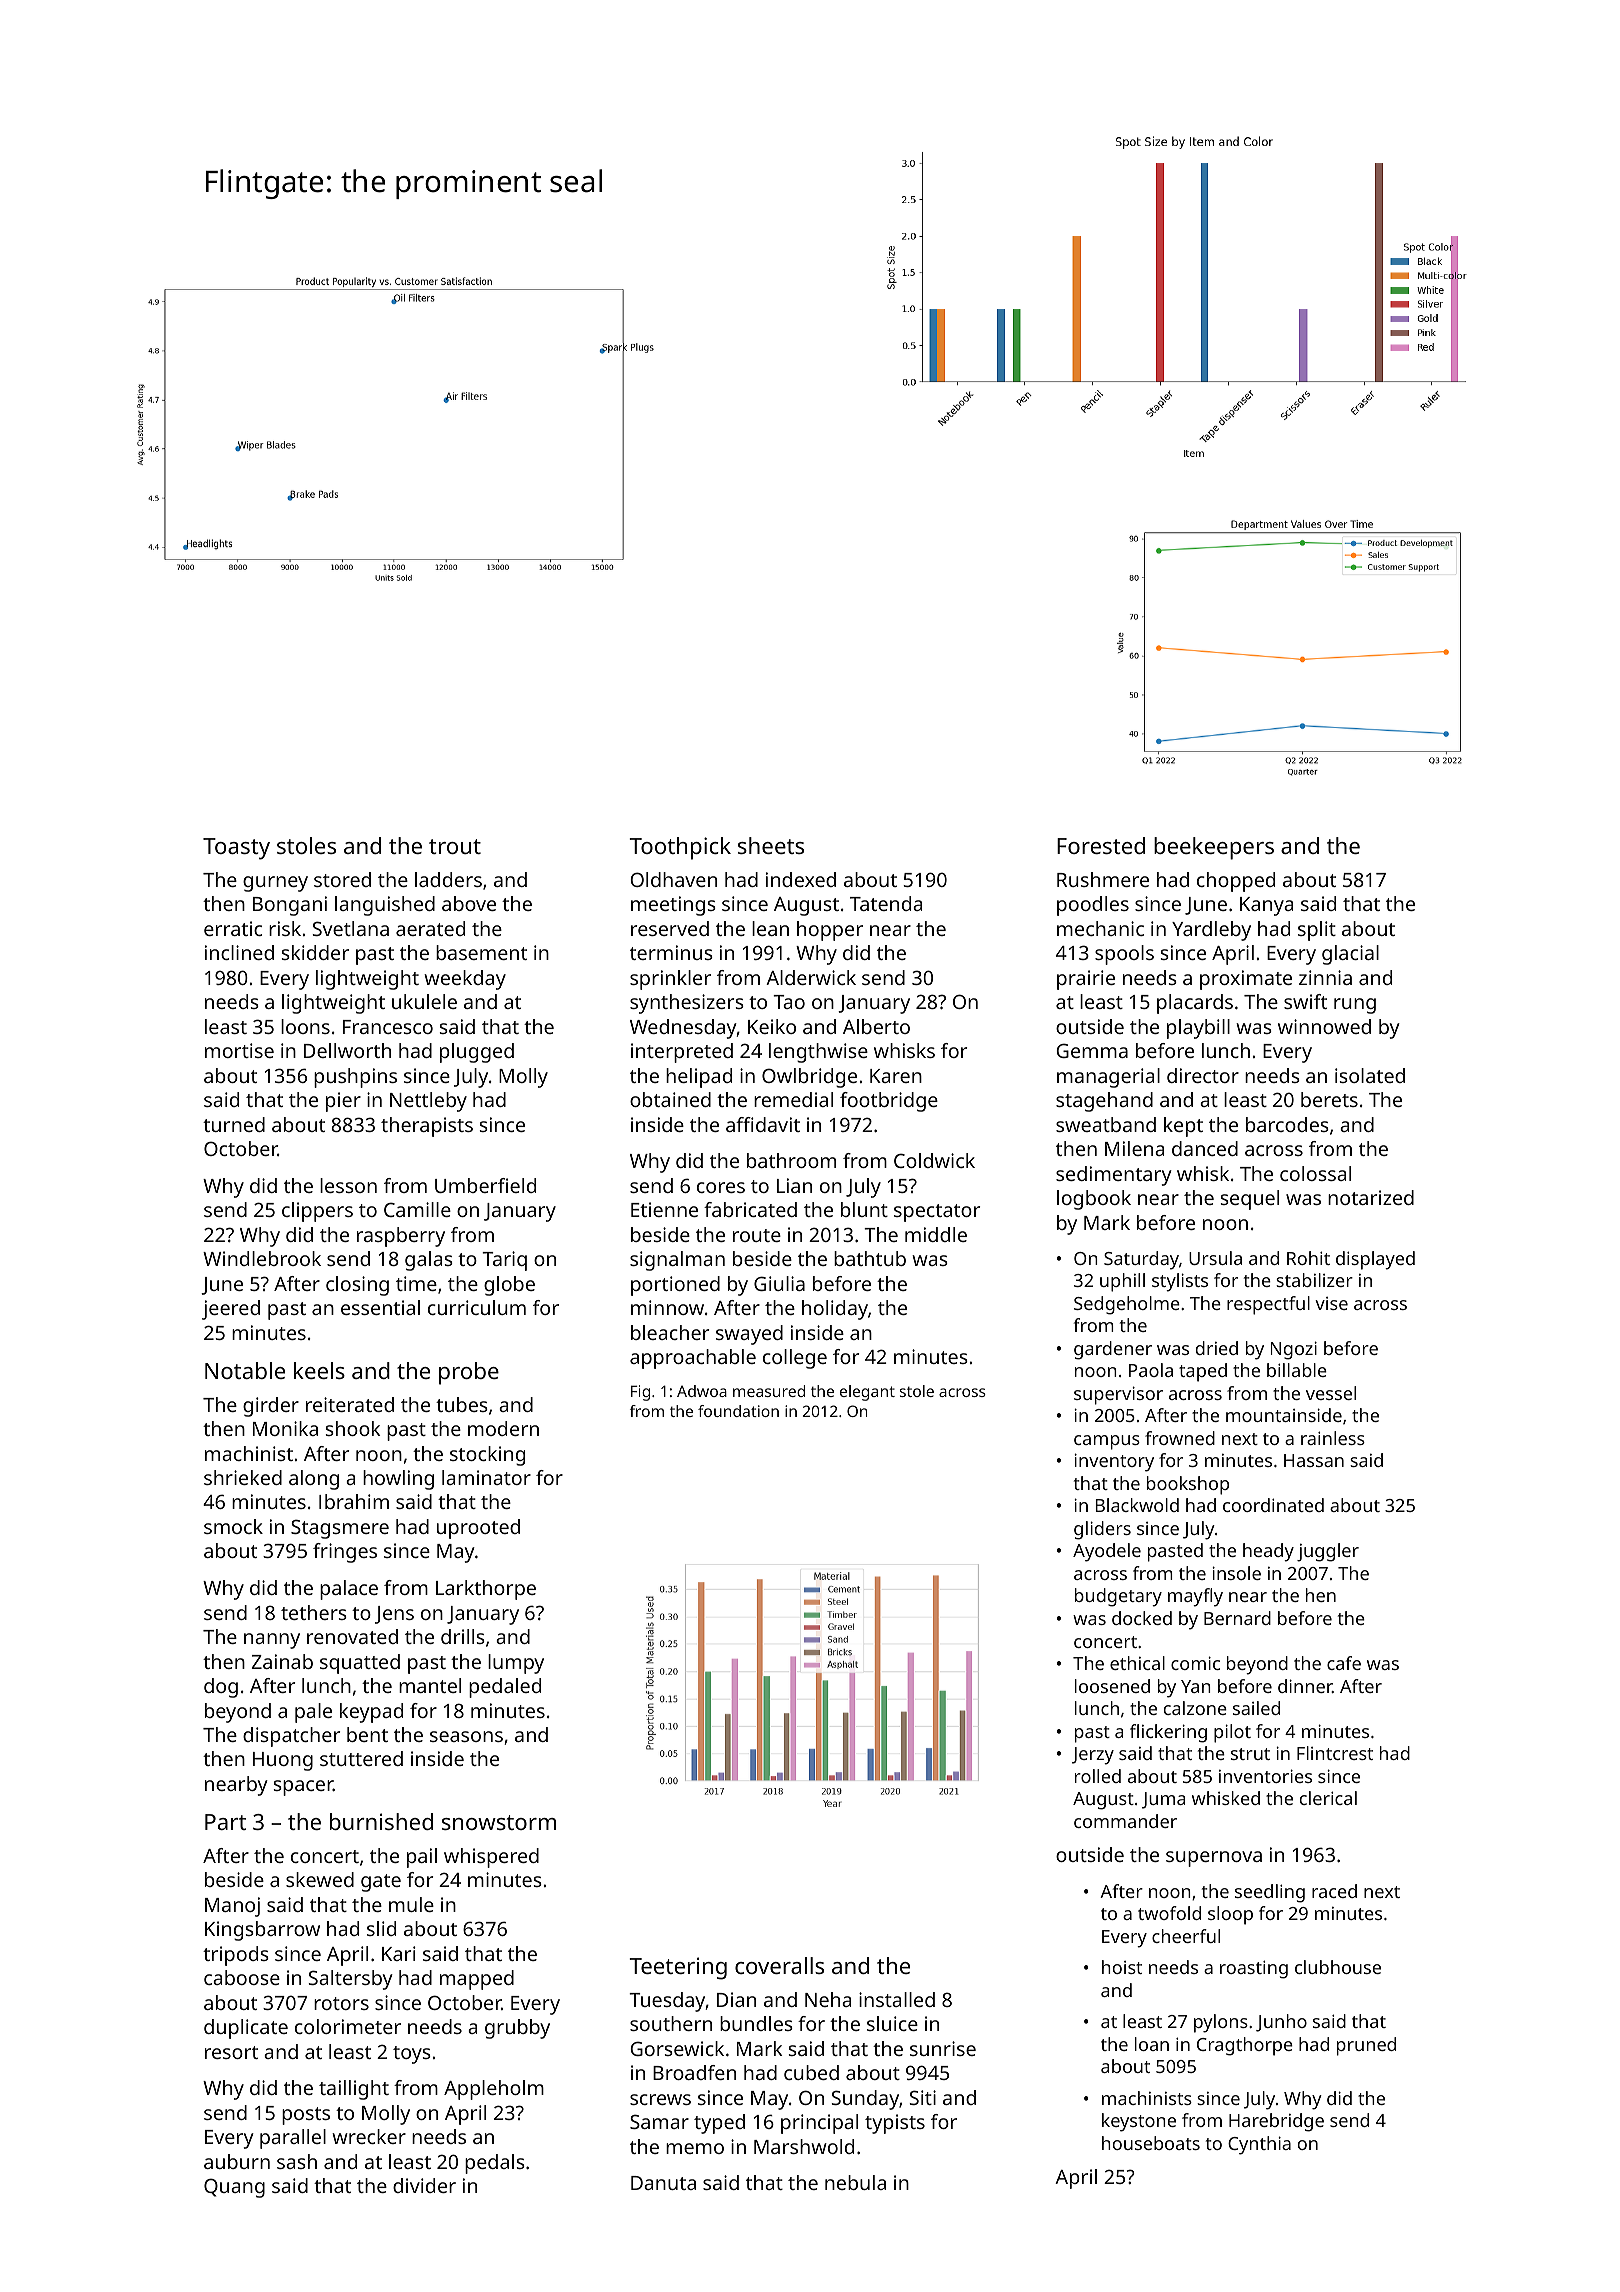 Image resolution: width=1620 pixels, height=2292 pixels. I want to click on erratic, so click(233, 928).
